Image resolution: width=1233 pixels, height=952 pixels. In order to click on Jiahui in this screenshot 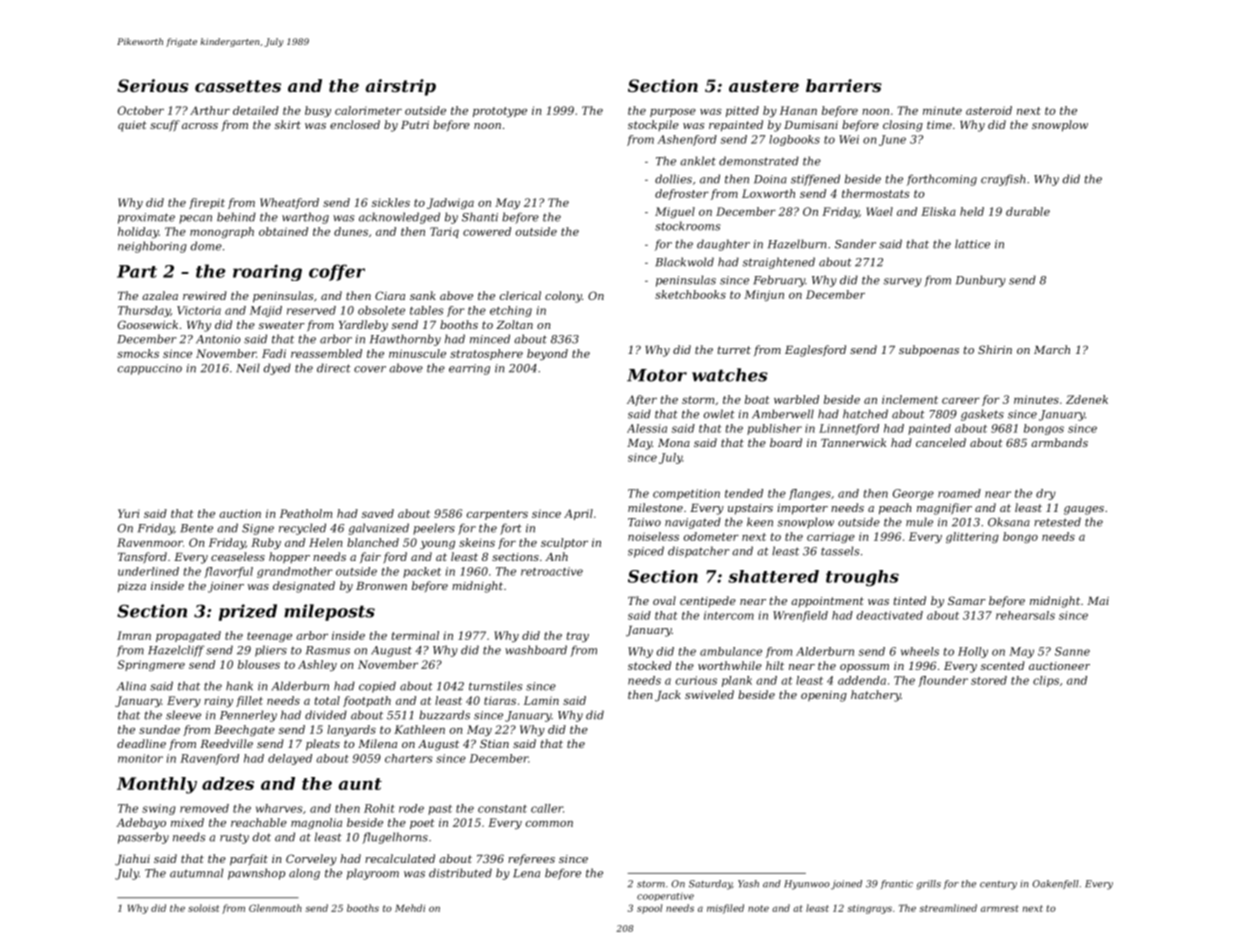, I will do `click(132, 860)`.
